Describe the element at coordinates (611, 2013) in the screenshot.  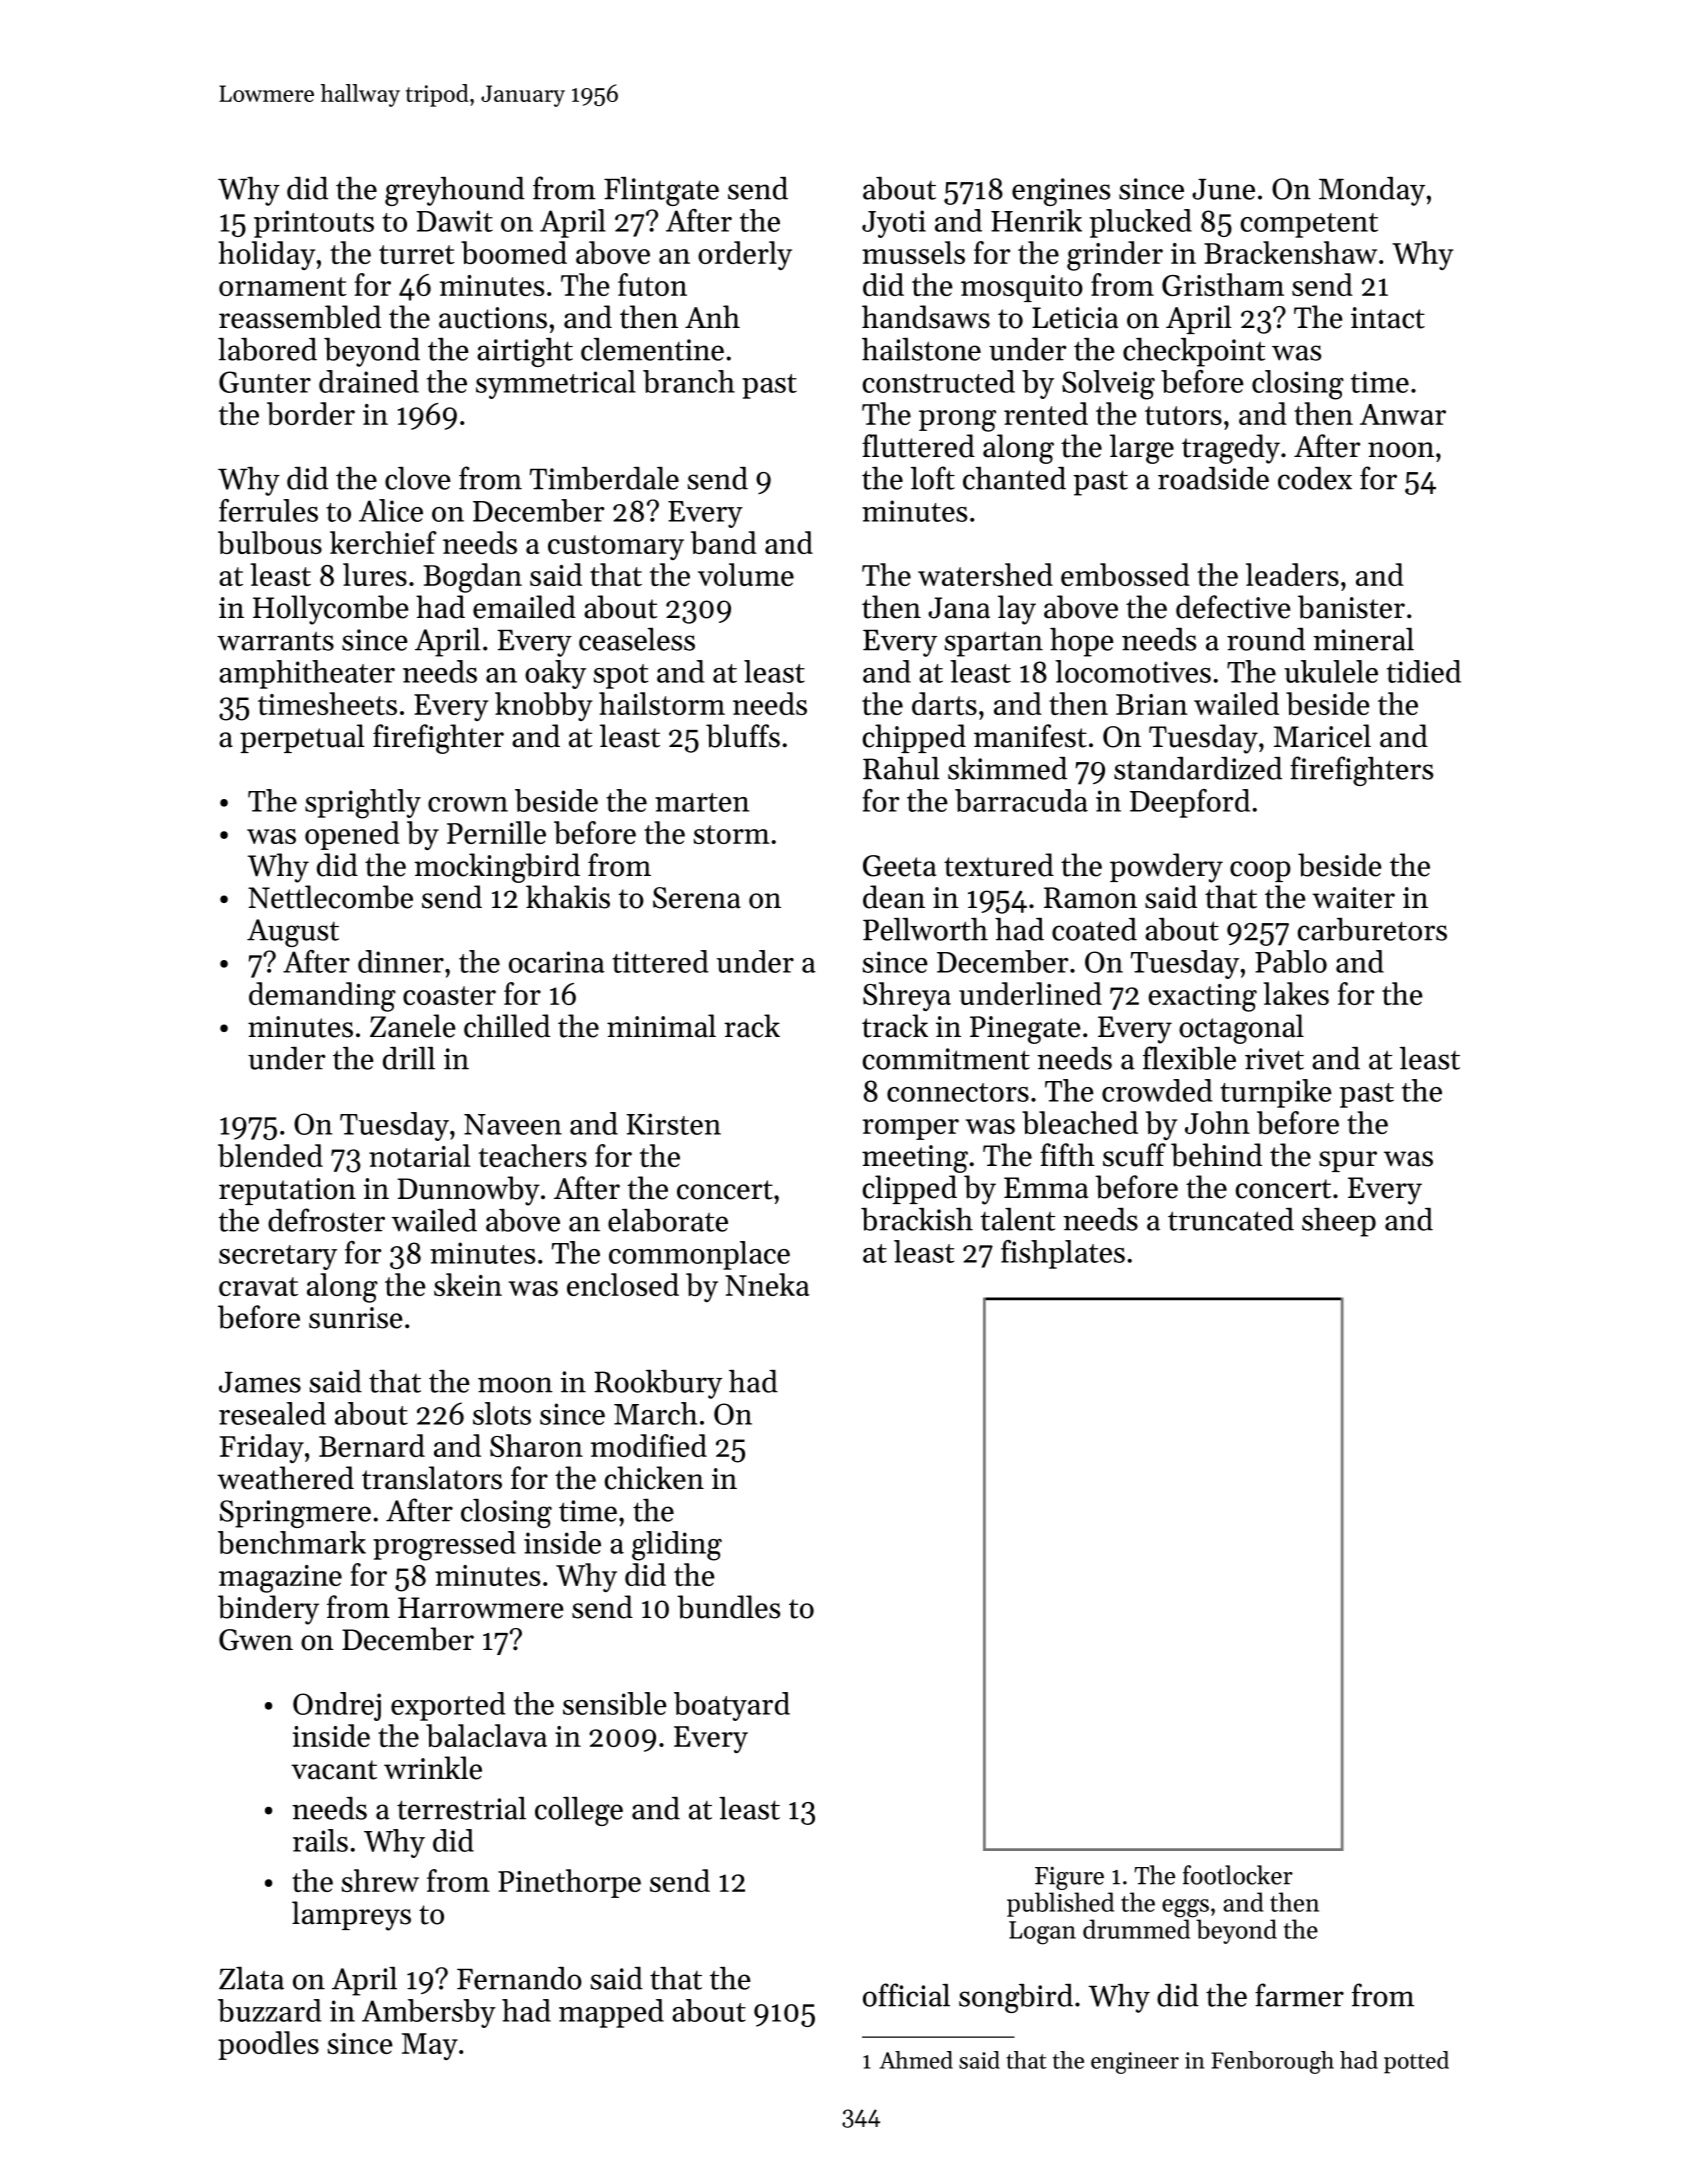
I see `mapped` at that location.
